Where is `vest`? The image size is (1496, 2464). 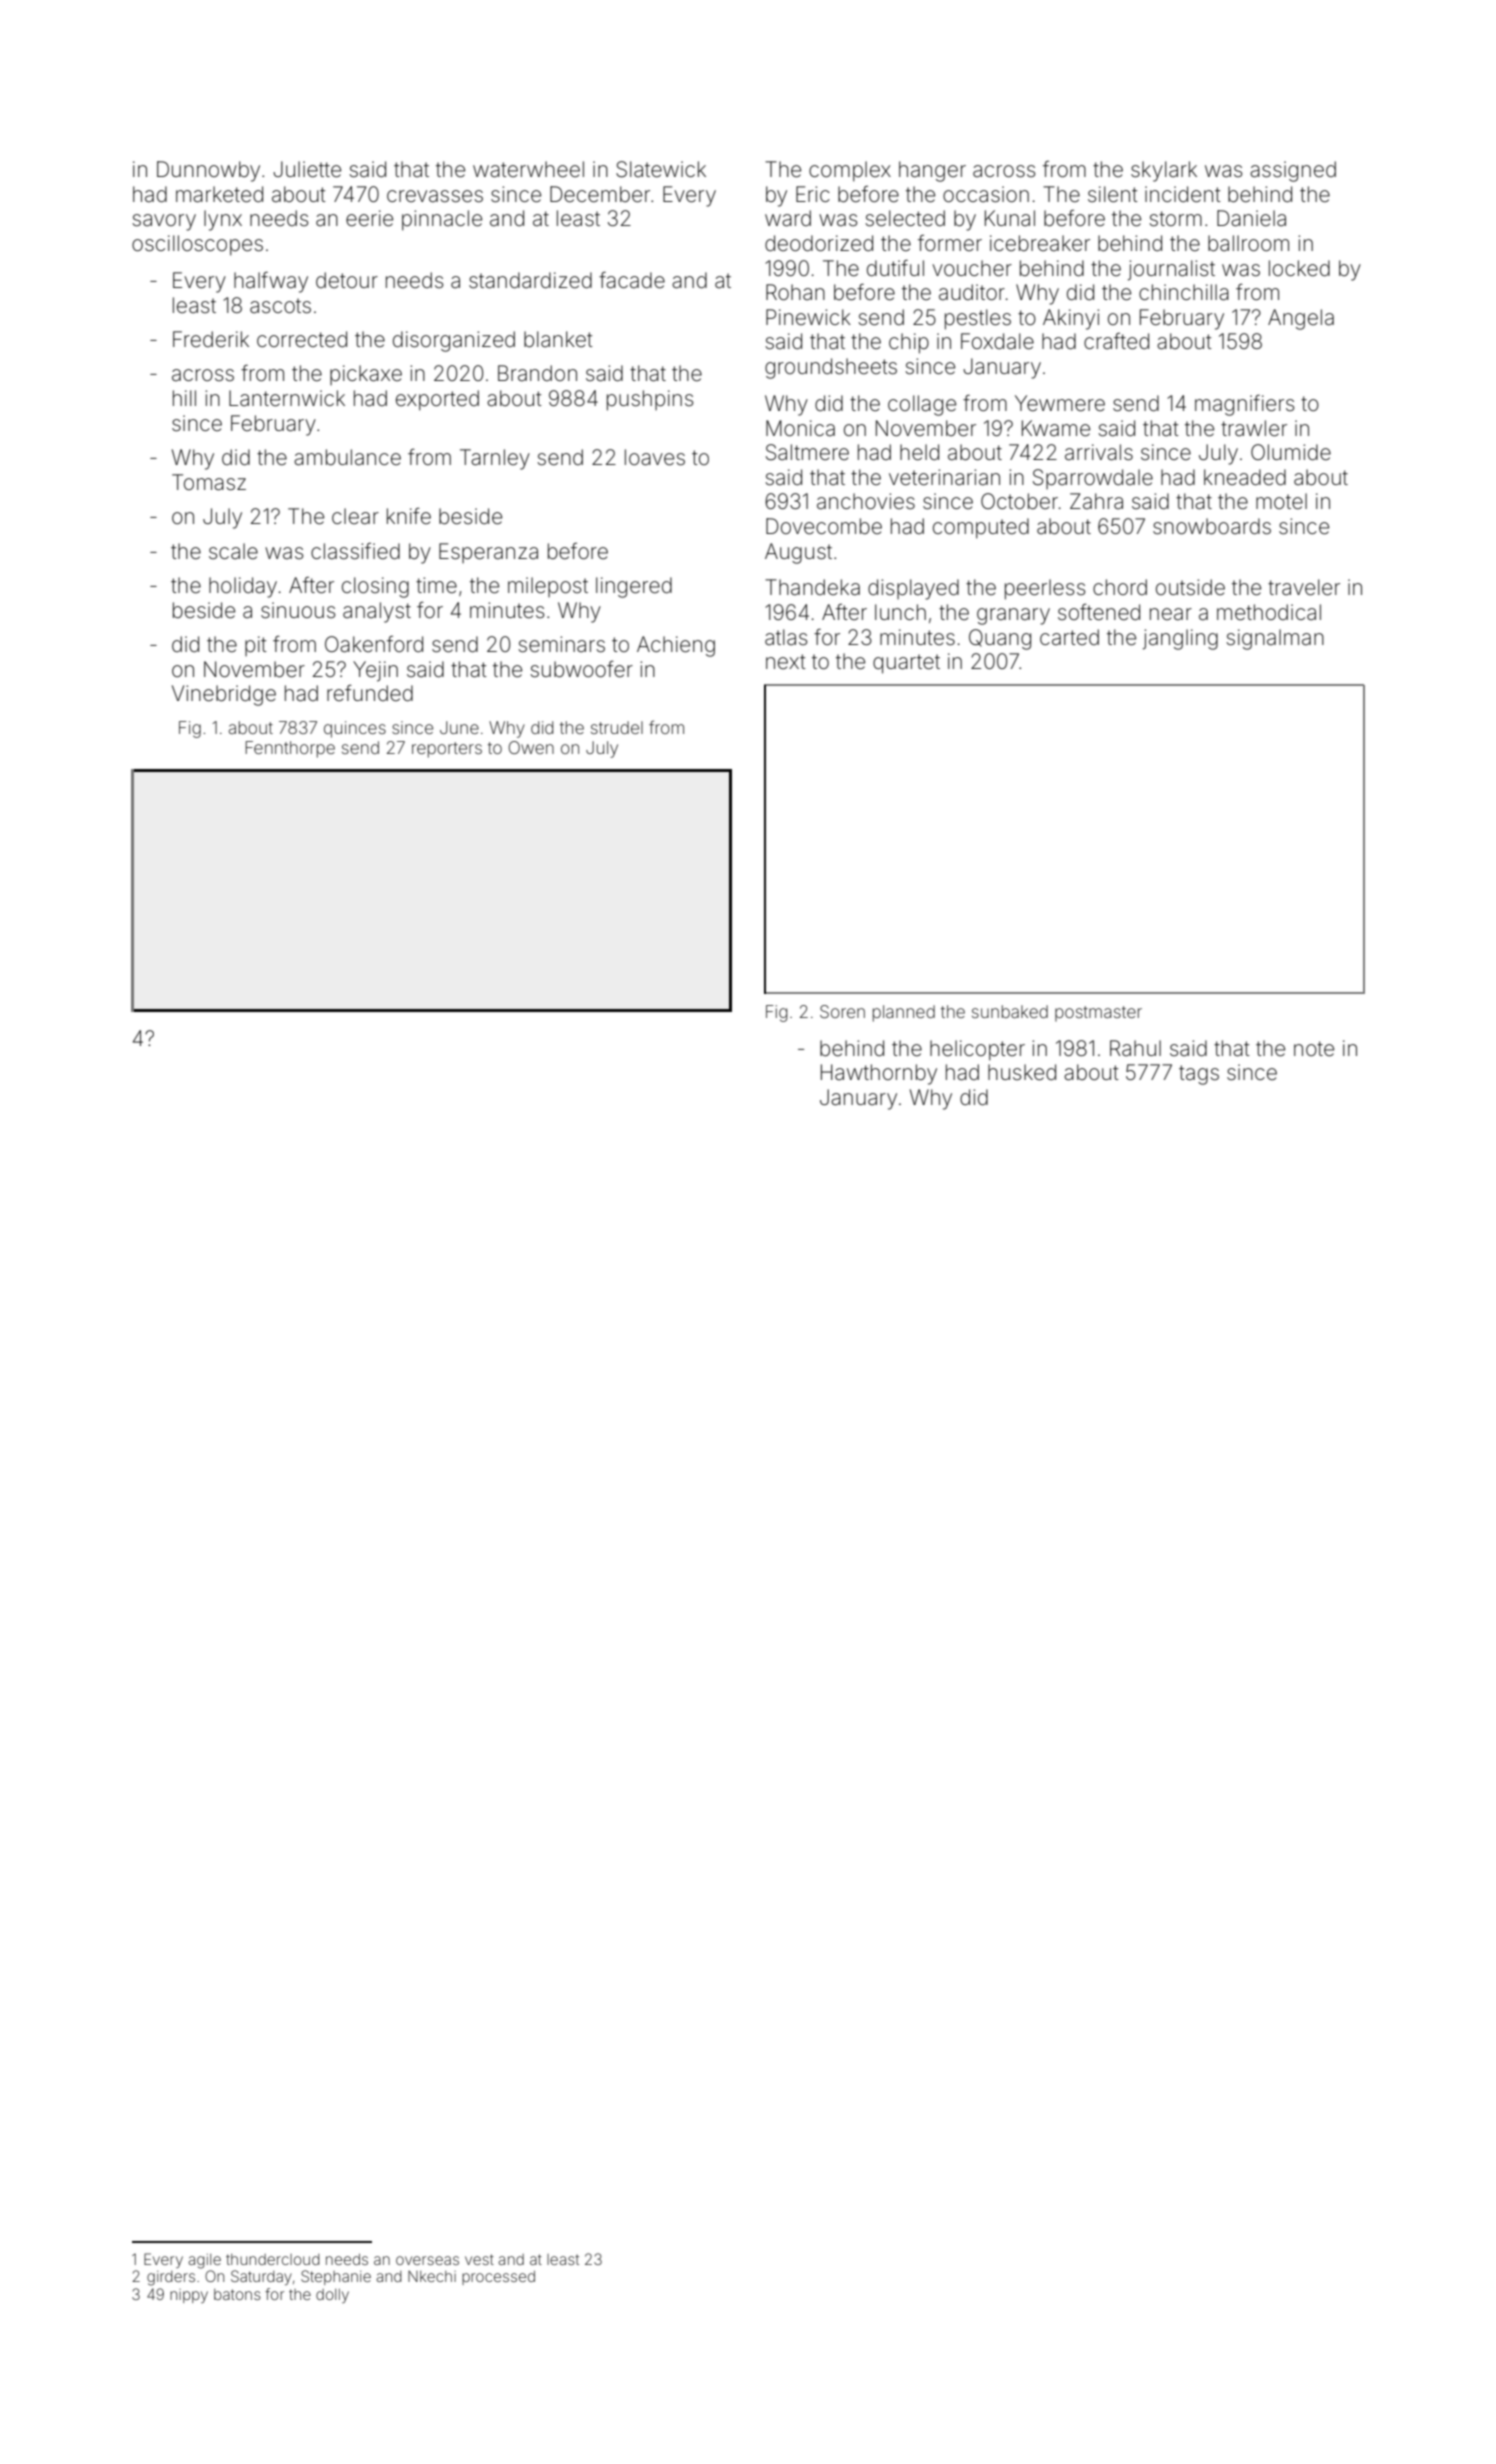 vest is located at coordinates (479, 2259).
